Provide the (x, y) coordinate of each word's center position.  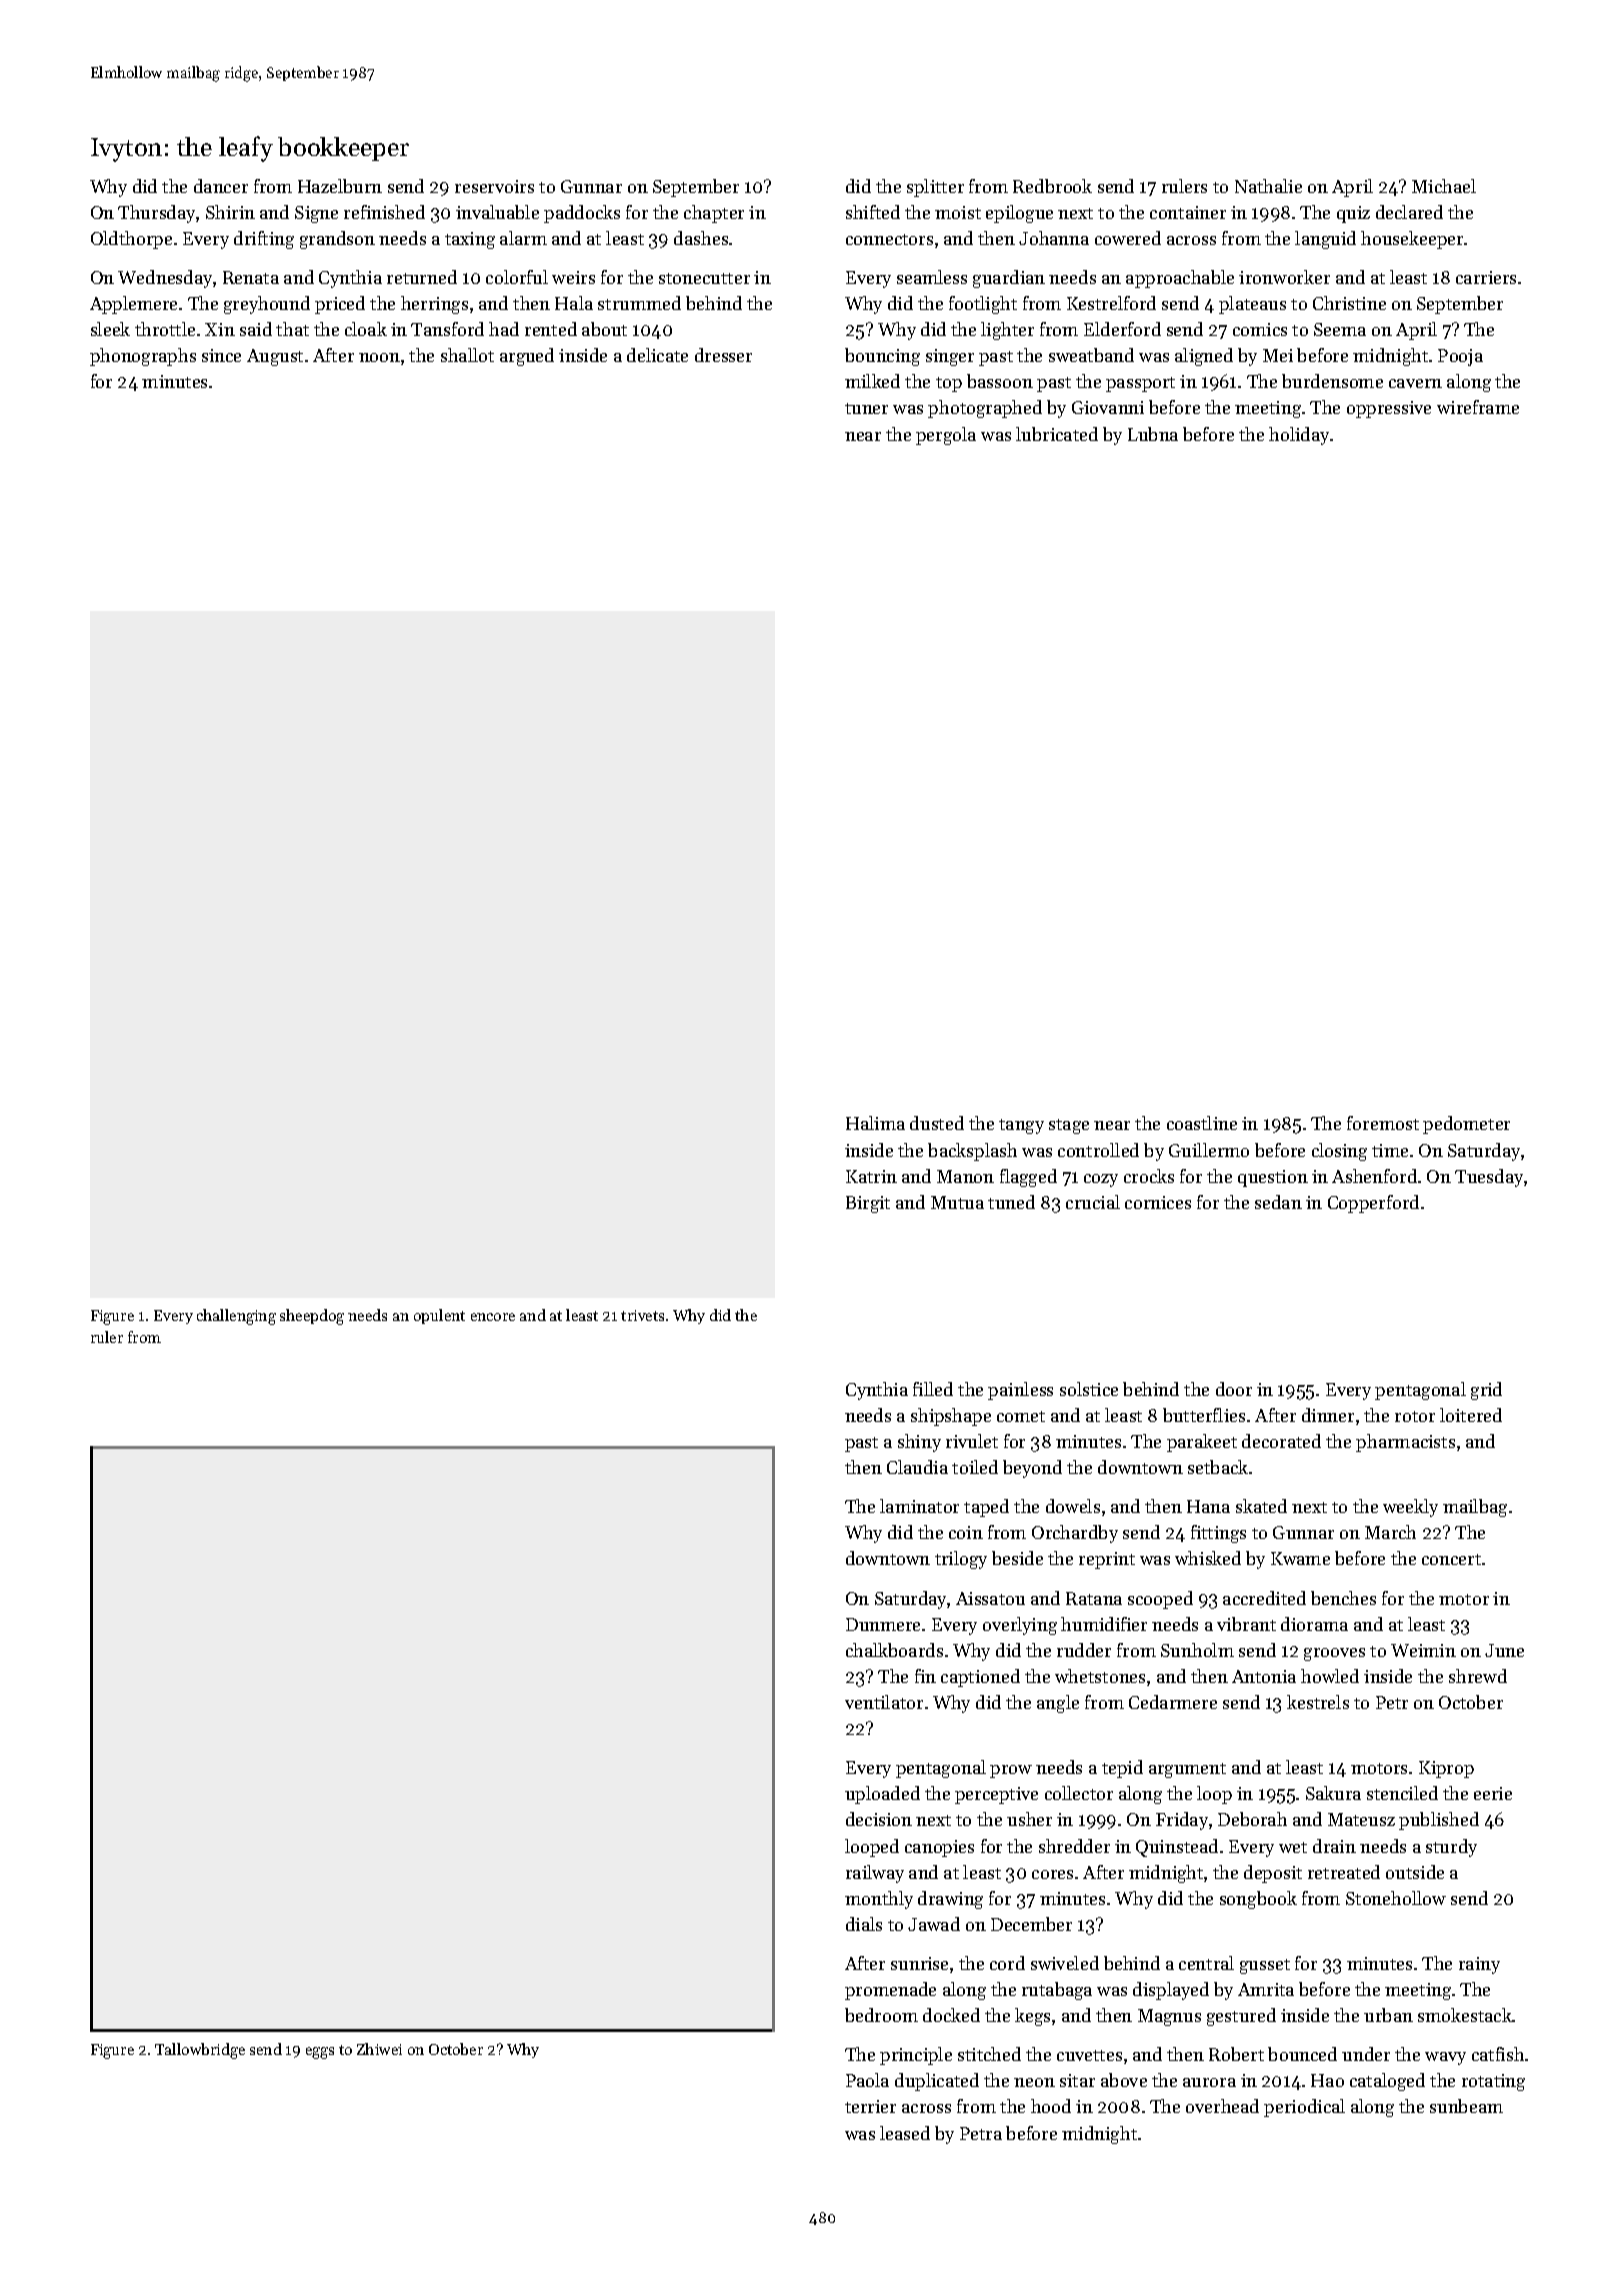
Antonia (1264, 1676)
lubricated (1057, 434)
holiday (1300, 436)
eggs (320, 2053)
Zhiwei (379, 2049)
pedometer (1466, 1125)
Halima (875, 1123)
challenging (236, 1317)
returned (422, 277)
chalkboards (894, 1650)
